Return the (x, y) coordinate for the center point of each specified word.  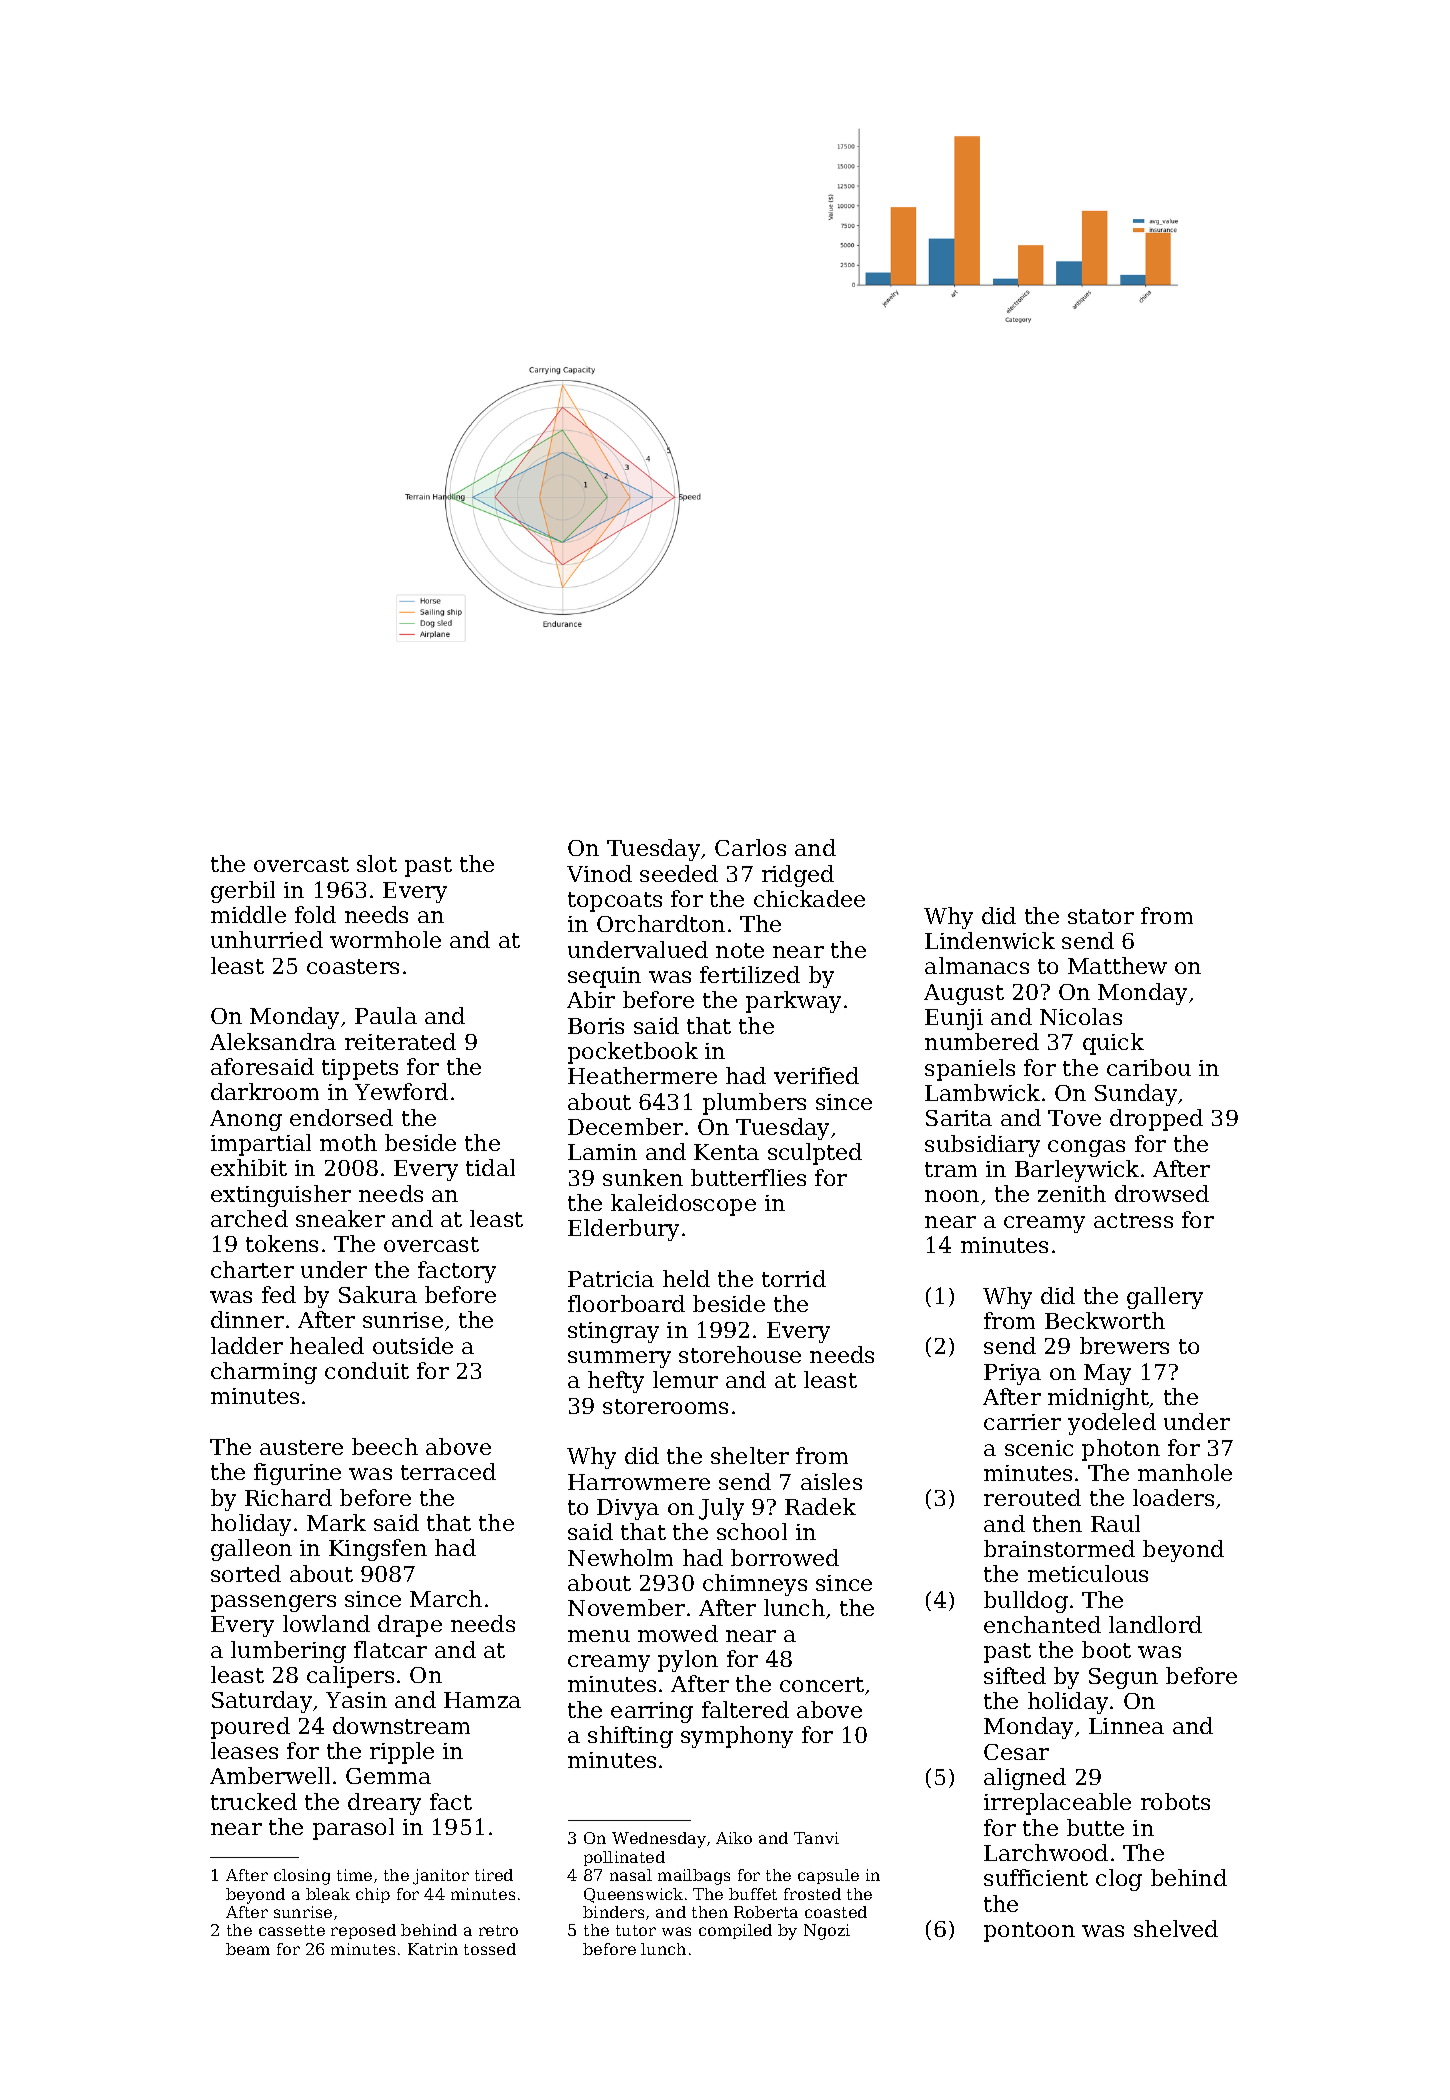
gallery (1165, 1298)
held (686, 1278)
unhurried (267, 939)
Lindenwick (990, 940)
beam (248, 1949)
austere (301, 1447)
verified (816, 1075)
